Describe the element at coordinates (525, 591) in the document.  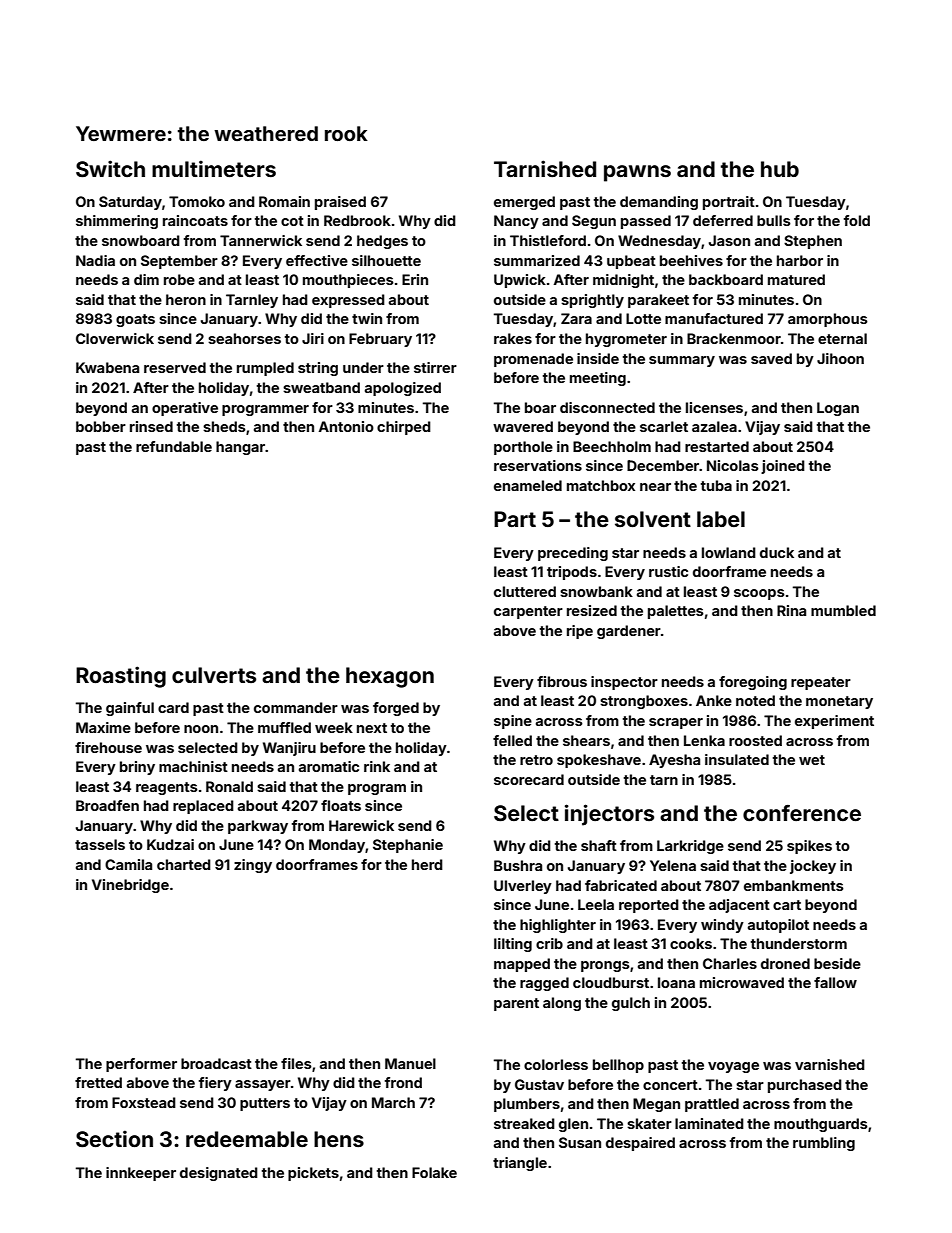
I see `cluttered` at that location.
